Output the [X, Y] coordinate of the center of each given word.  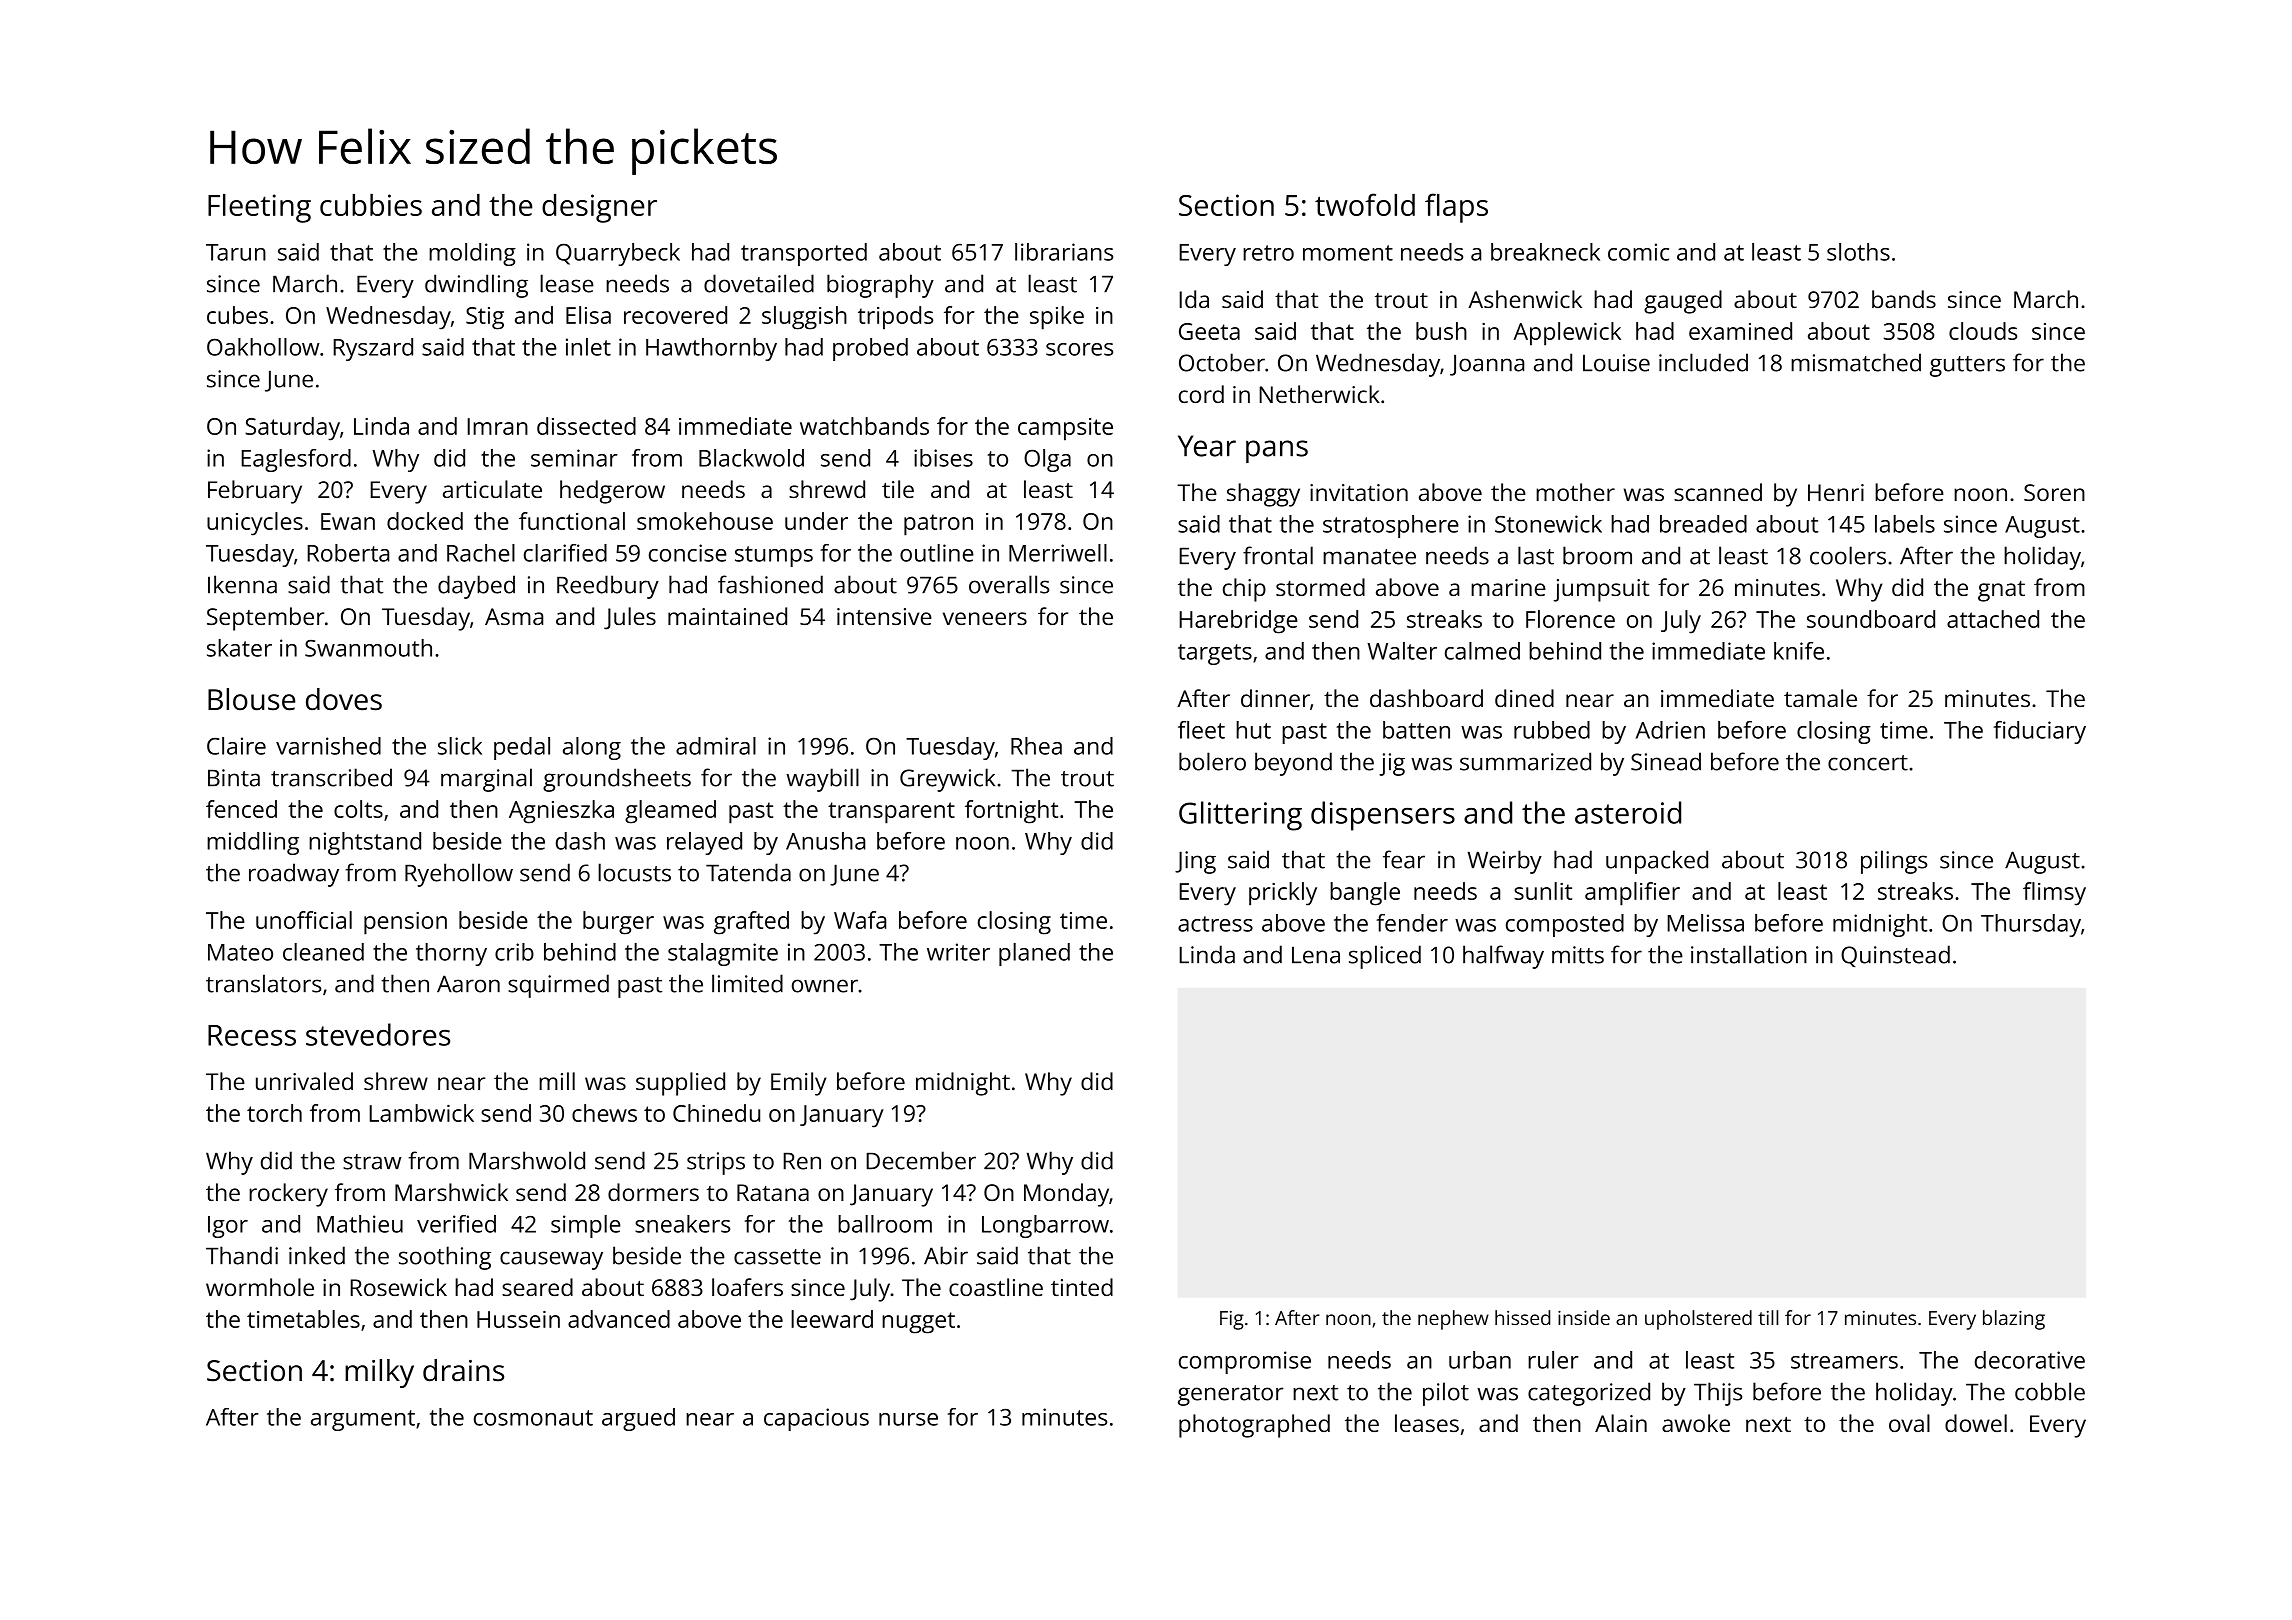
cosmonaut [533, 1418]
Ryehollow [459, 875]
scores [1079, 349]
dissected [586, 426]
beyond [1293, 764]
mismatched [1856, 362]
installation [1749, 954]
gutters [1967, 366]
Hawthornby [711, 349]
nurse [908, 1419]
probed [870, 349]
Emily [799, 1084]
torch [274, 1113]
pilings [1894, 862]
